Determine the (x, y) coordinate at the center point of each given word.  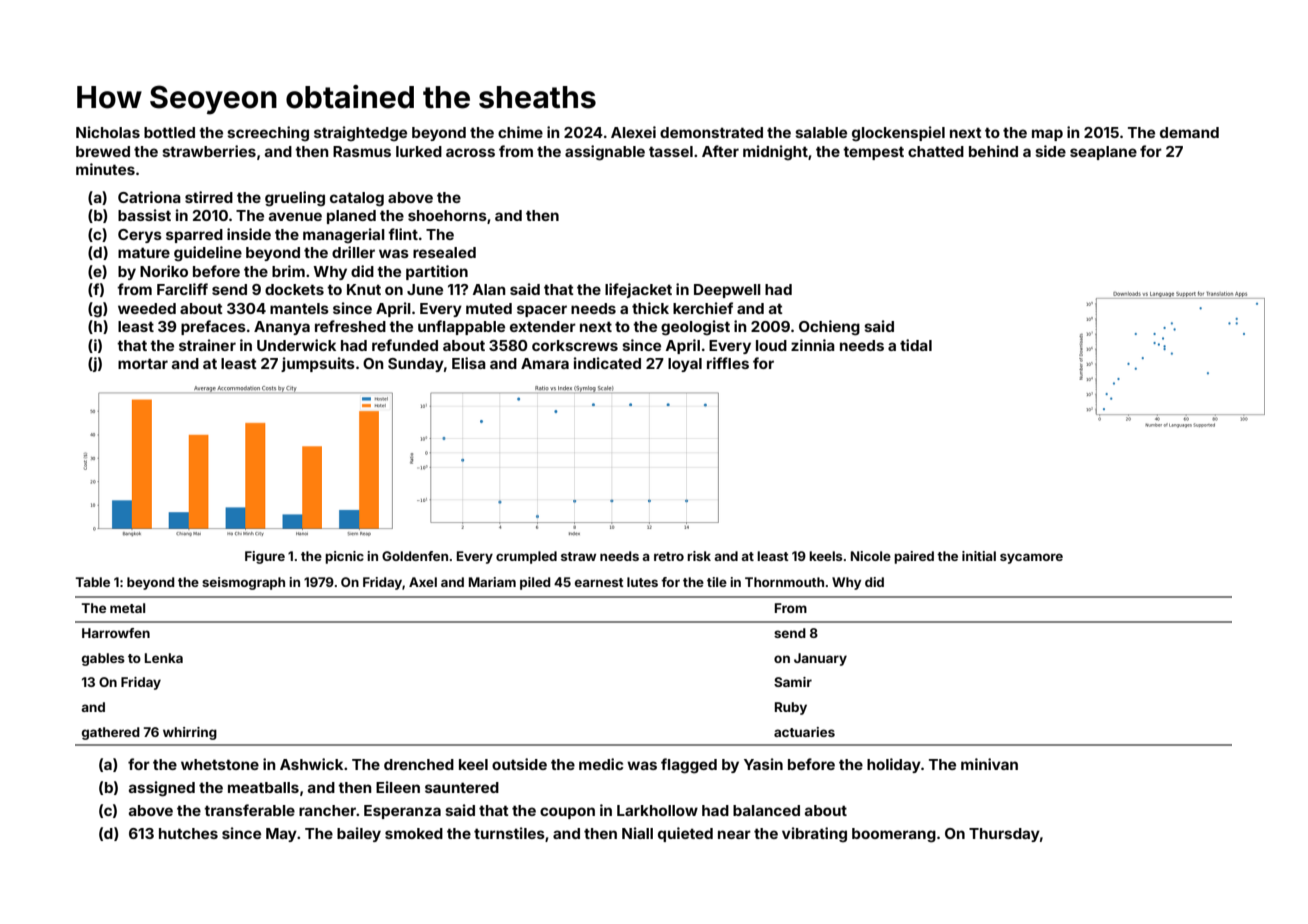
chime (520, 132)
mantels (299, 308)
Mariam (492, 582)
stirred (209, 197)
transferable (249, 810)
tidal (916, 345)
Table (92, 582)
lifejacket (638, 290)
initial (979, 556)
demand (1189, 132)
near (734, 834)
